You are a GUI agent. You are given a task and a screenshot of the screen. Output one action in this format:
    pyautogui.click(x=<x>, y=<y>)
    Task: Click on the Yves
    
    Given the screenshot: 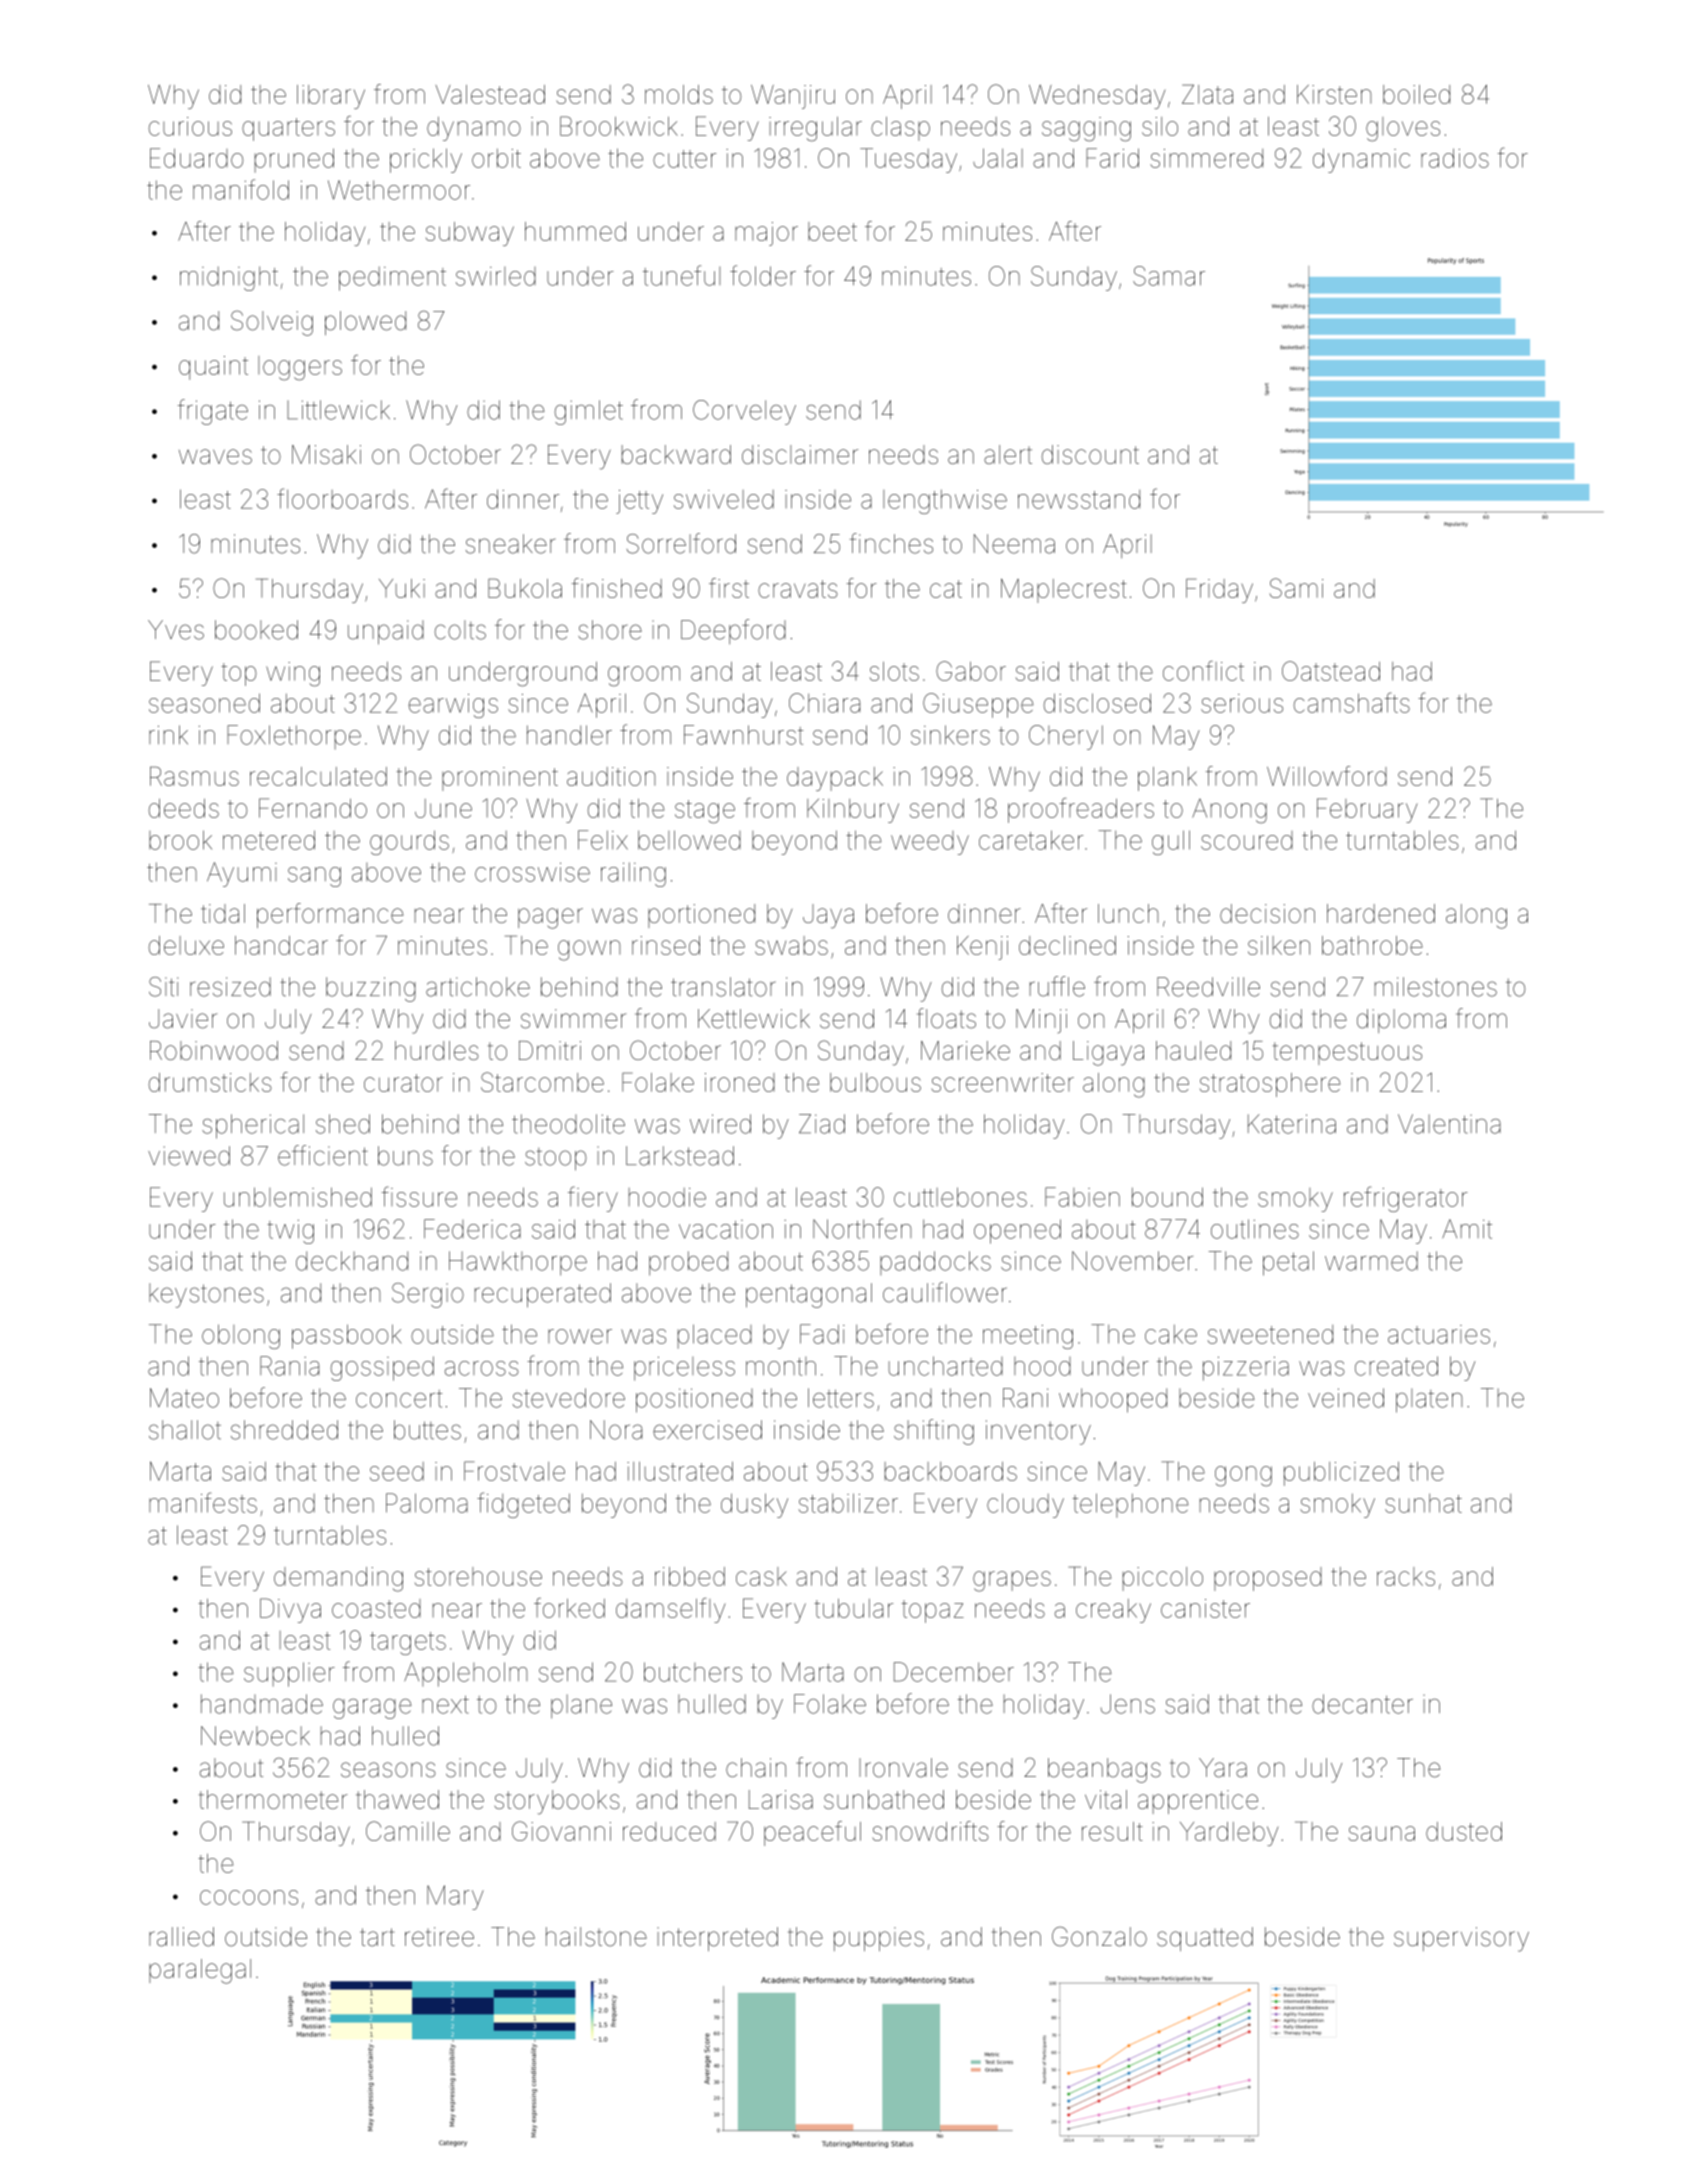 What is the action you would take?
    pyautogui.click(x=176, y=630)
